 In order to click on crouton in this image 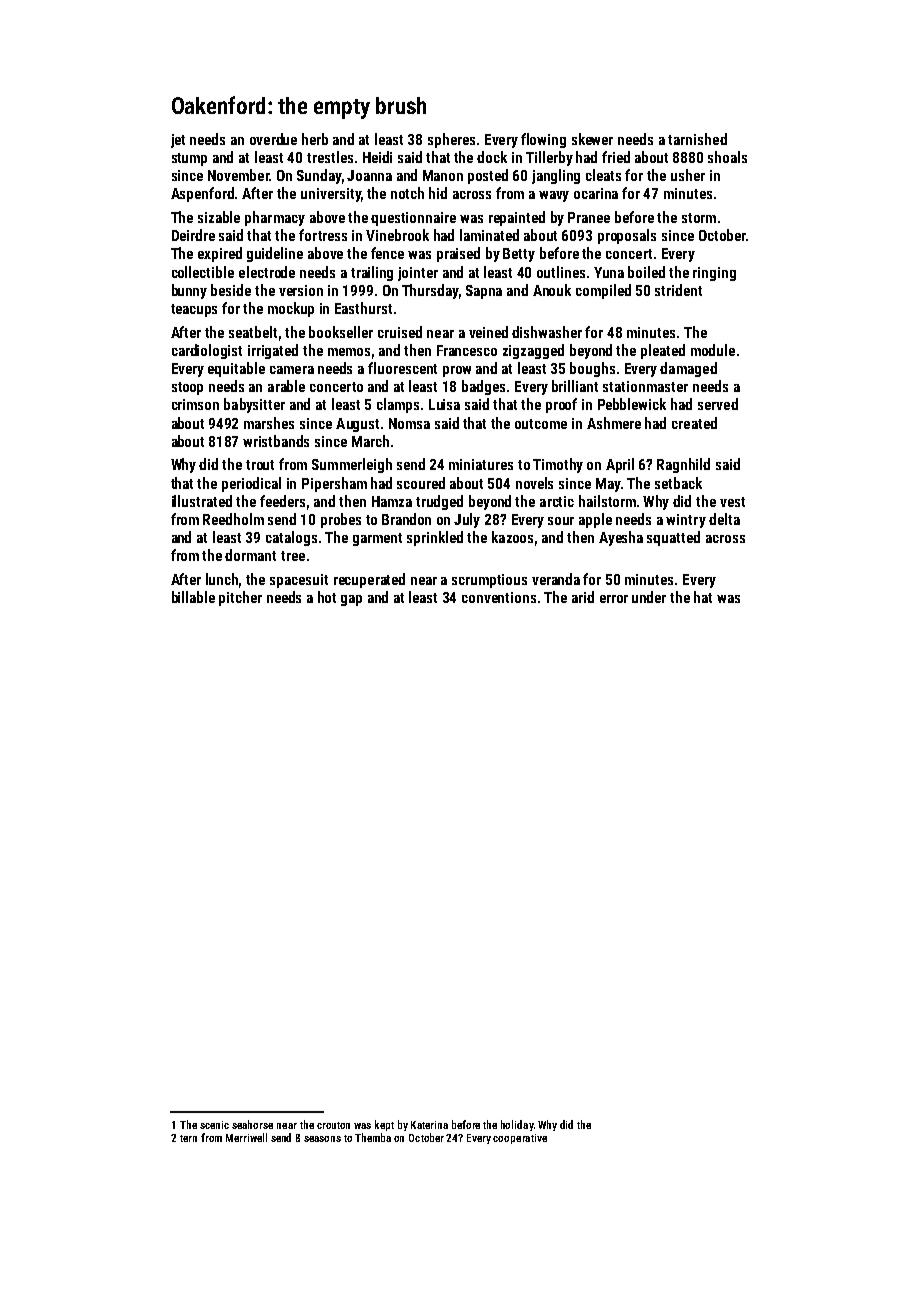, I will do `click(333, 1125)`.
